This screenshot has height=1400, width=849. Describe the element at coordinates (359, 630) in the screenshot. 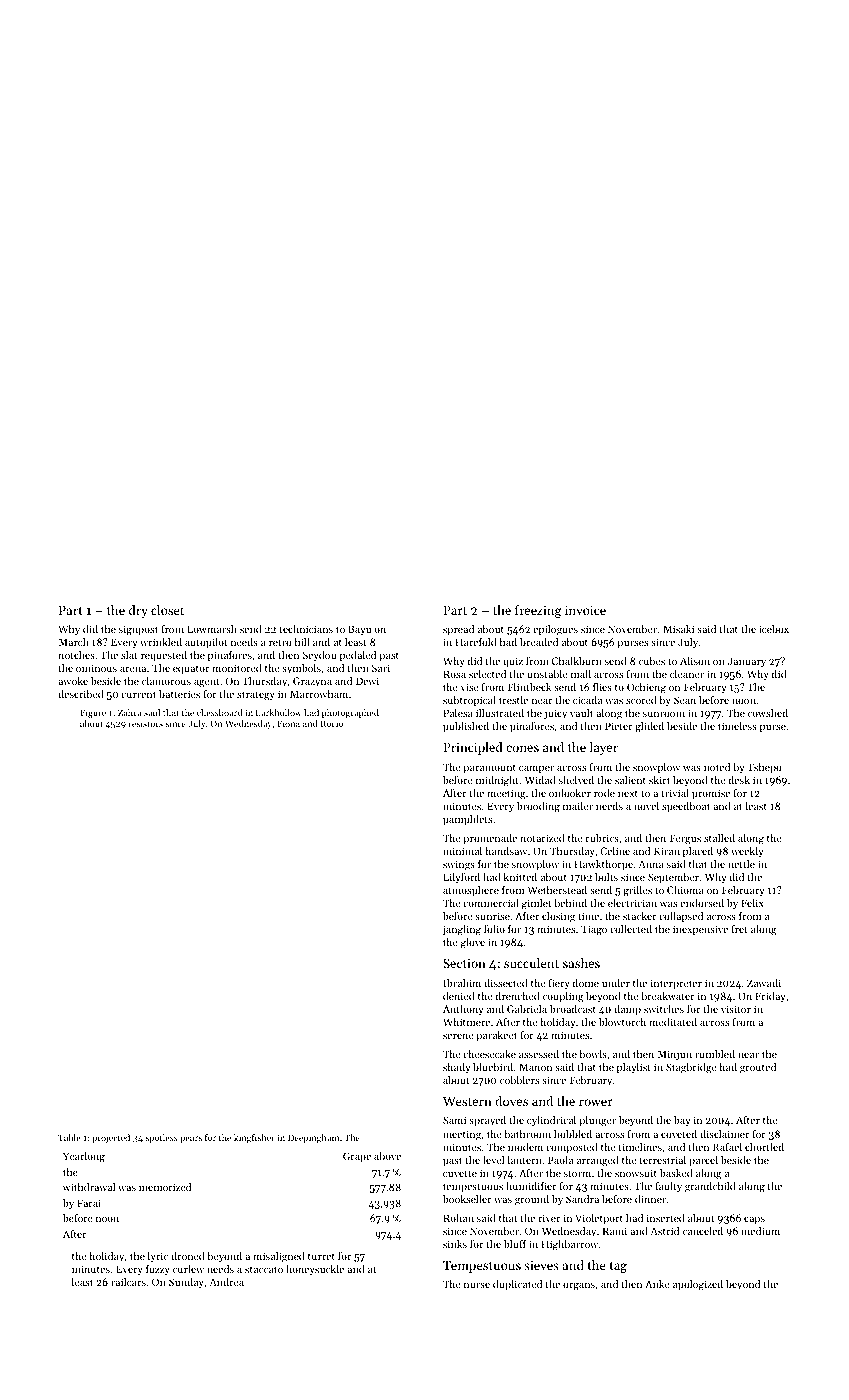

I see `Bayu` at that location.
